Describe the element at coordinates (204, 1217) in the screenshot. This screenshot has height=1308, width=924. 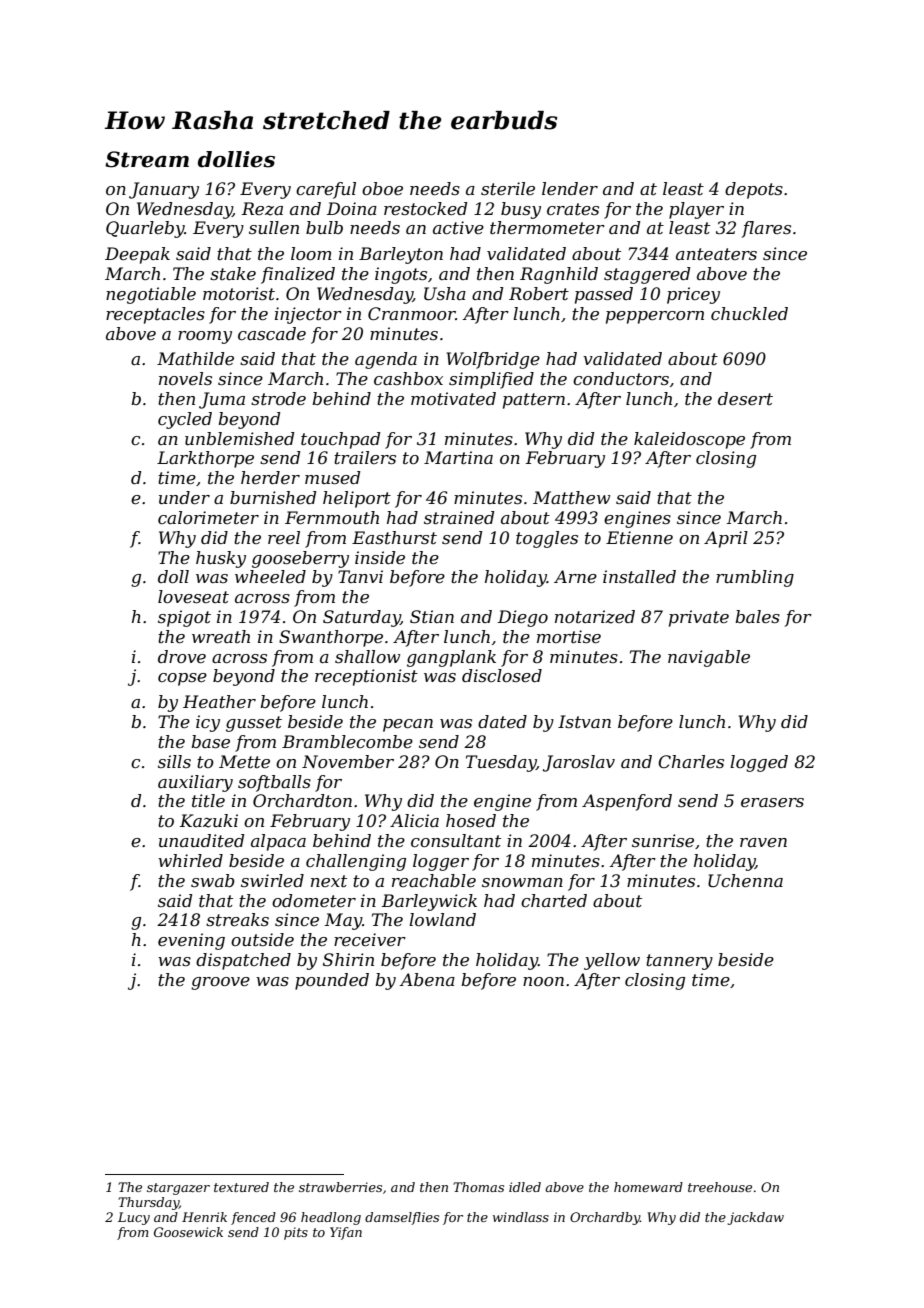
I see `Henrik` at that location.
